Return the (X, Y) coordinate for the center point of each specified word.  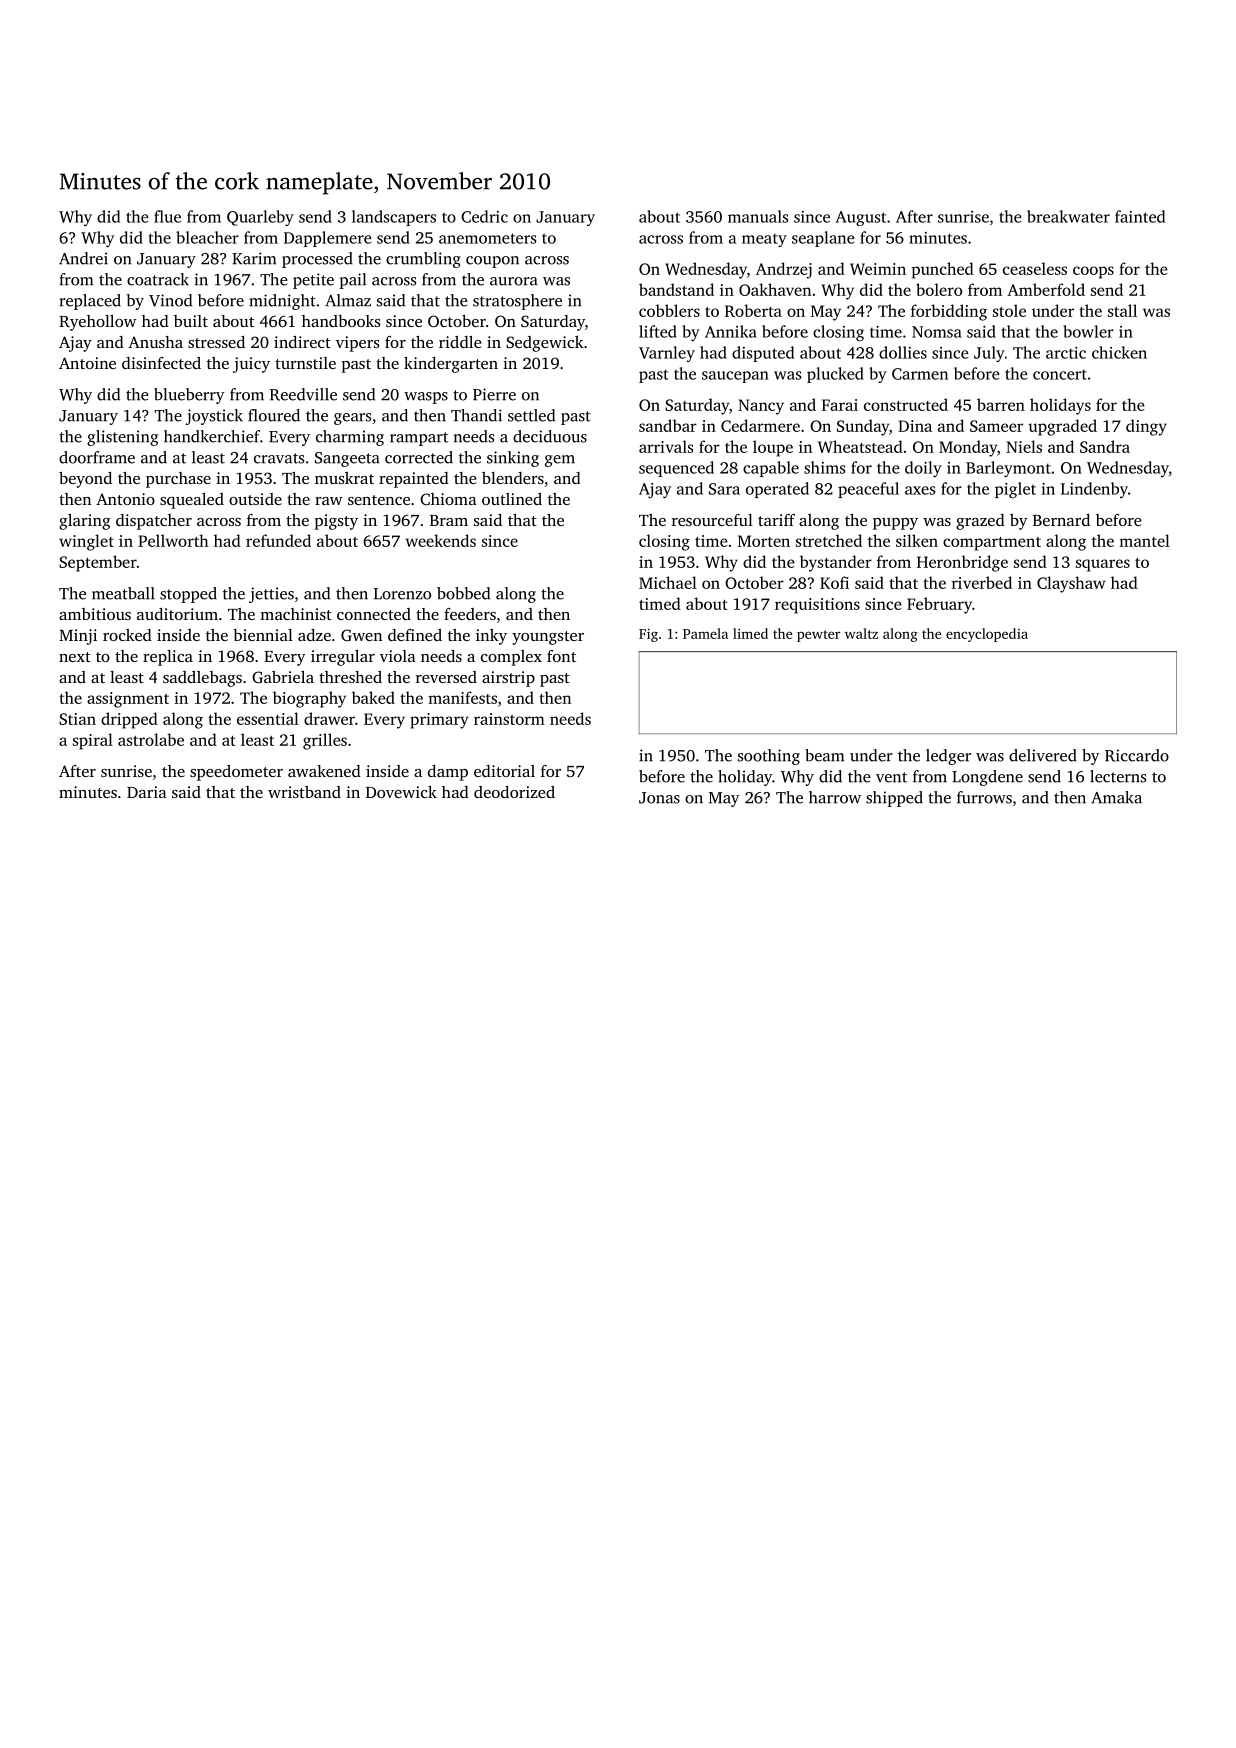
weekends (440, 540)
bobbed (463, 593)
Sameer (996, 426)
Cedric (484, 216)
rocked (127, 635)
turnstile (305, 363)
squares (1103, 565)
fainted (1140, 216)
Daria (147, 792)
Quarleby (260, 218)
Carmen (920, 374)
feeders (470, 614)
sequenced (676, 469)
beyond (85, 480)
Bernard (1061, 520)
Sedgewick (545, 344)
